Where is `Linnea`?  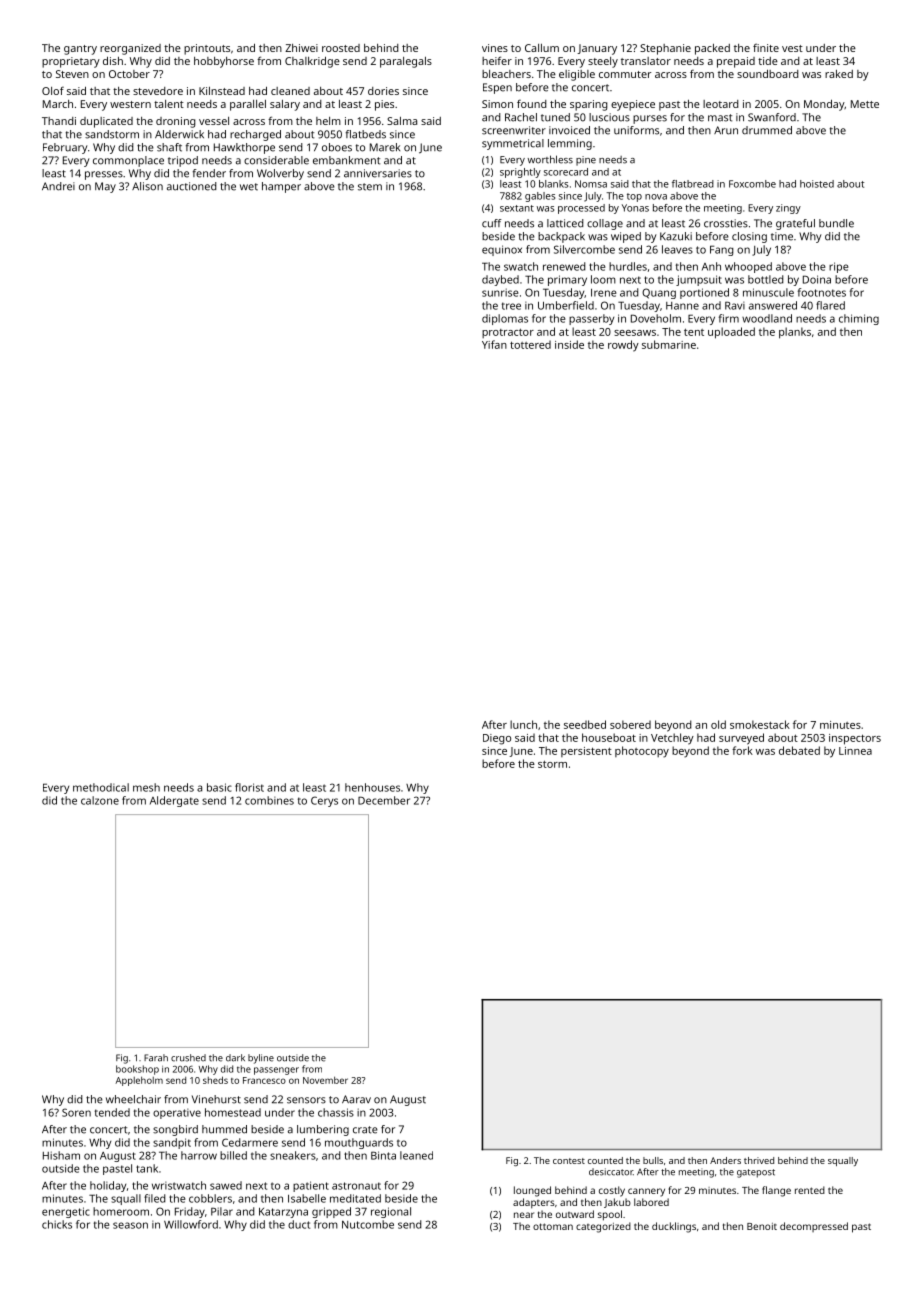 Linnea is located at coordinates (855, 751).
